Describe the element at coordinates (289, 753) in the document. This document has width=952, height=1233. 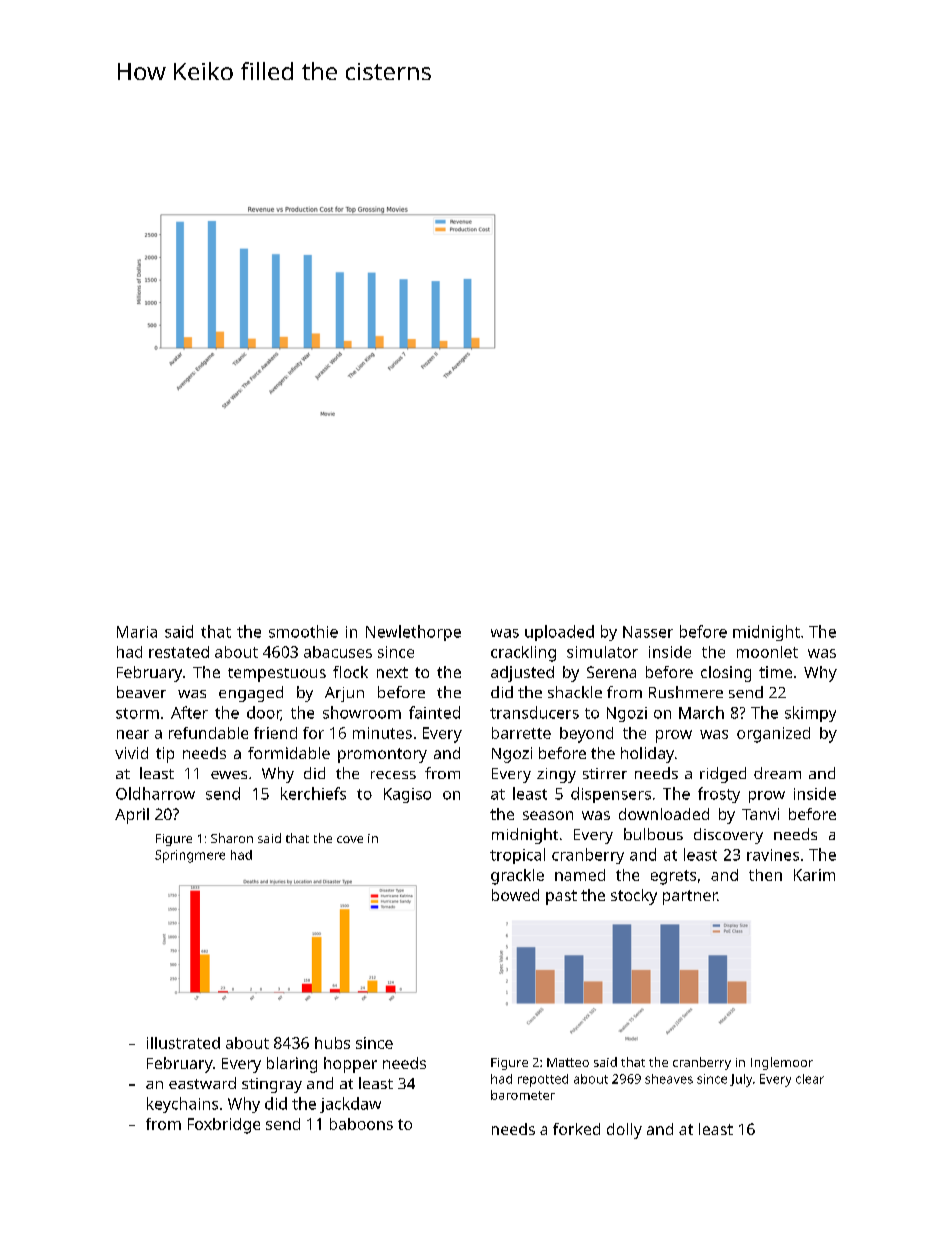
I see `formidable` at that location.
